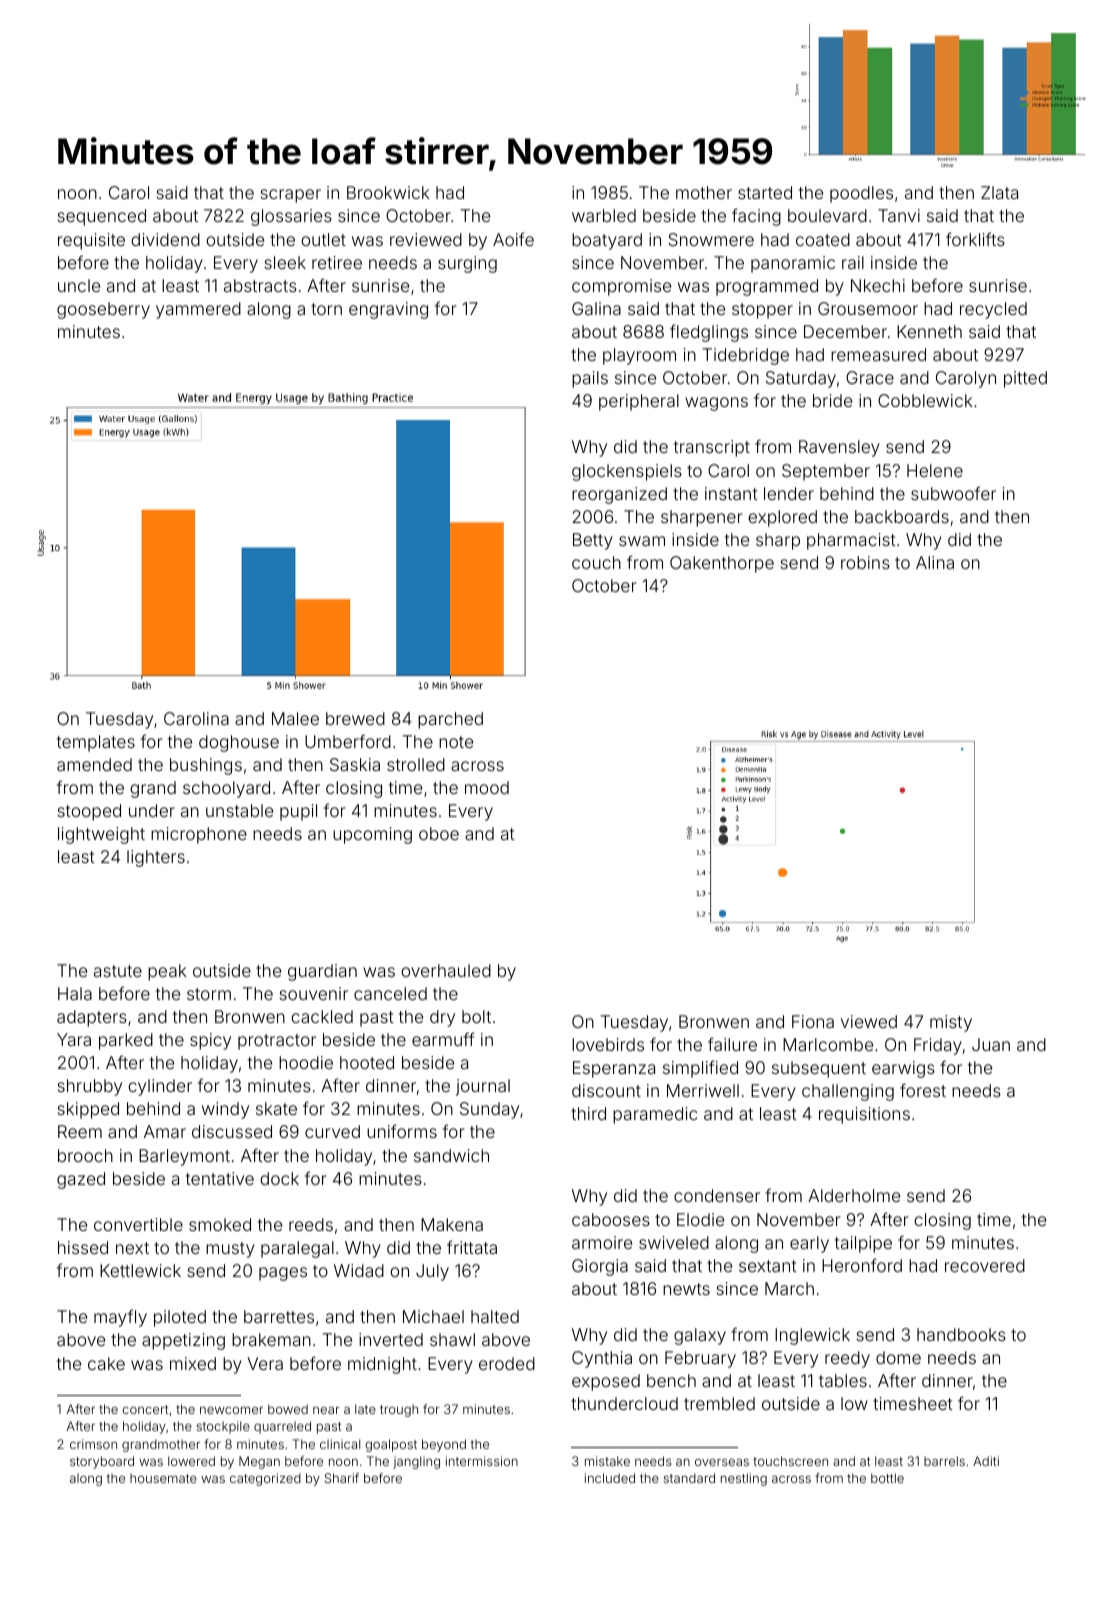 The height and width of the screenshot is (1604, 1108). What do you see at coordinates (487, 787) in the screenshot?
I see `mood` at bounding box center [487, 787].
